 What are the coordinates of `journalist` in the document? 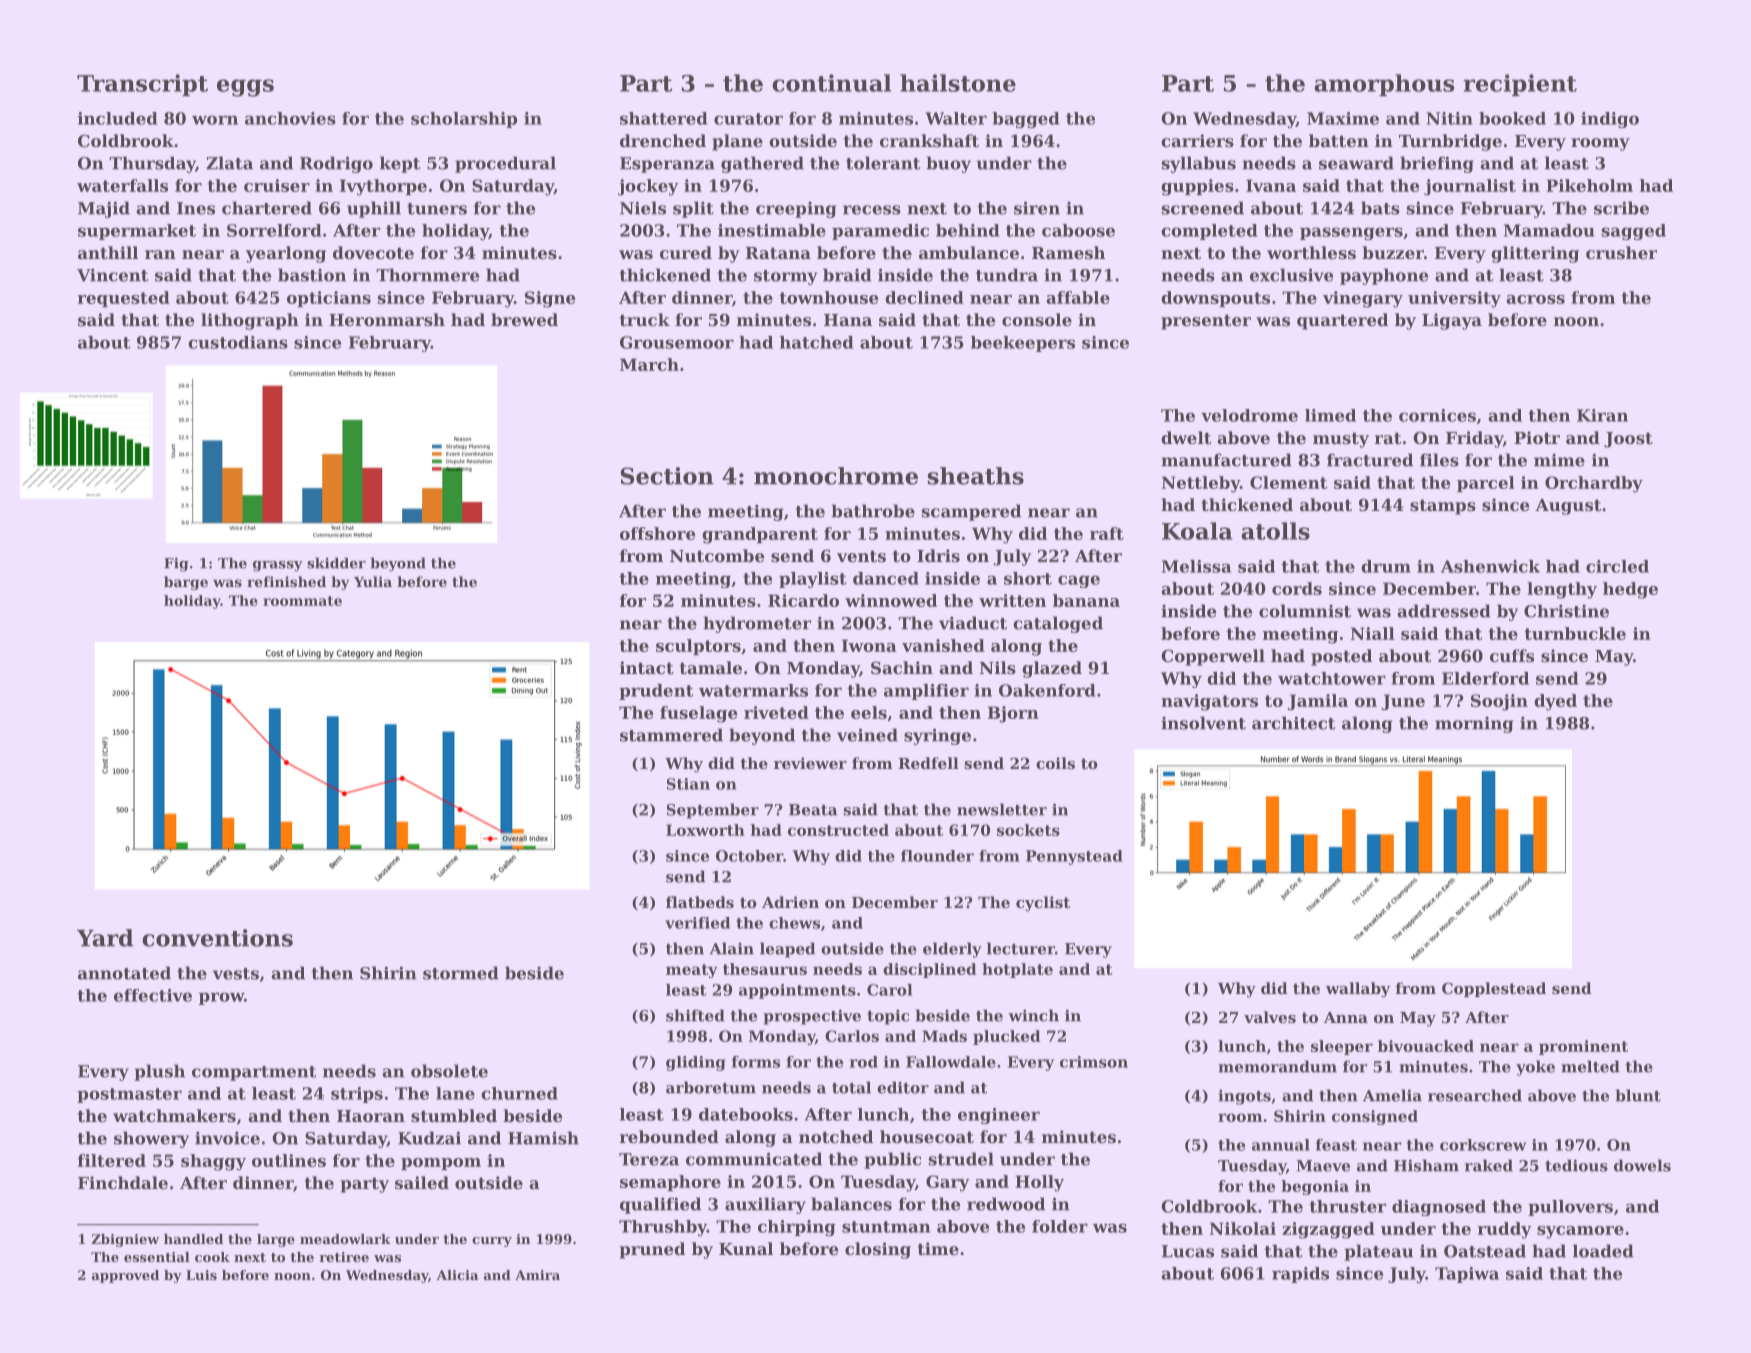 It's located at (1470, 187).
